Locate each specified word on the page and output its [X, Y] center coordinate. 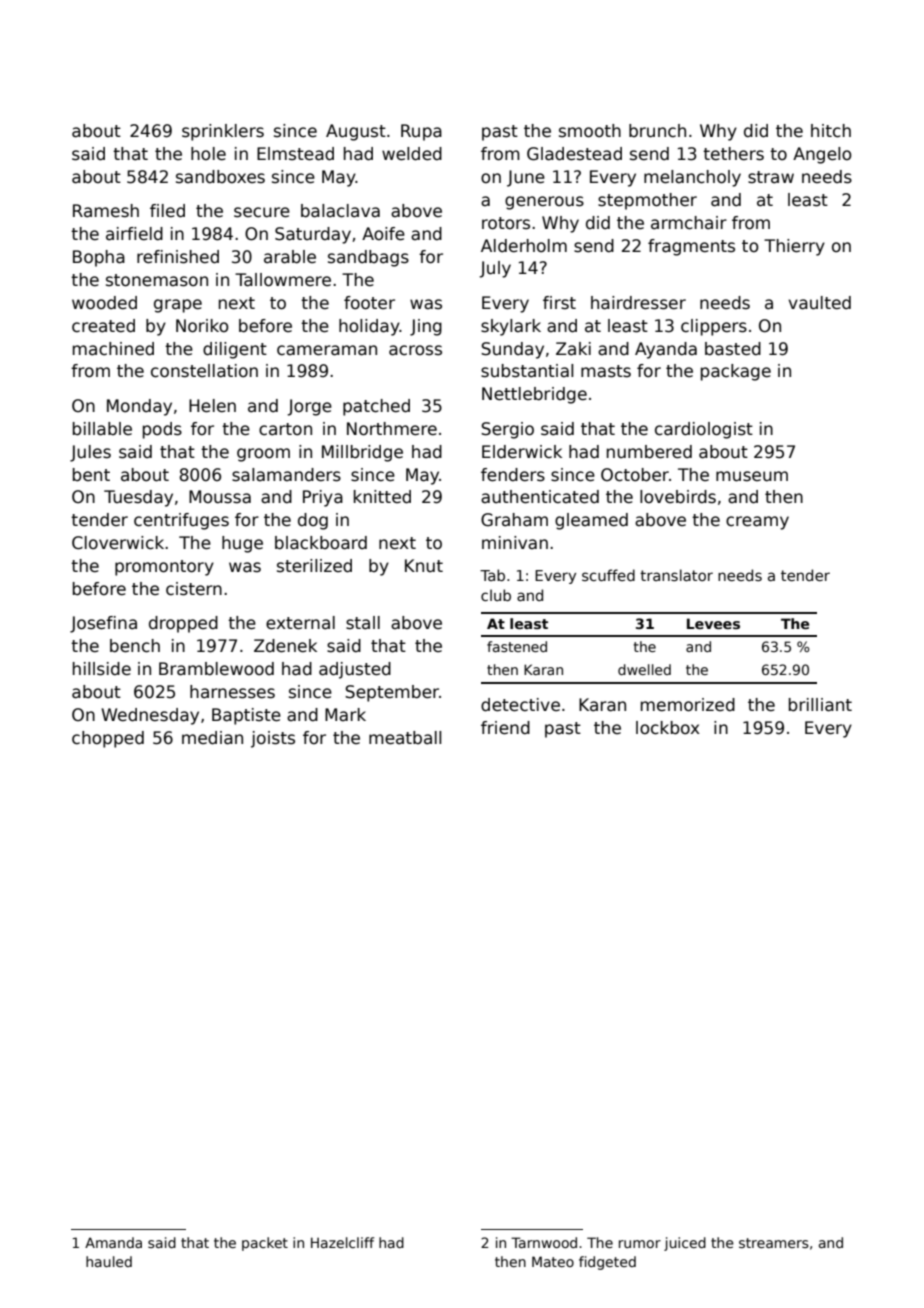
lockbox [668, 728]
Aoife [383, 234]
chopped [108, 739]
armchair [689, 223]
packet [265, 1244]
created [103, 326]
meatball [405, 738]
